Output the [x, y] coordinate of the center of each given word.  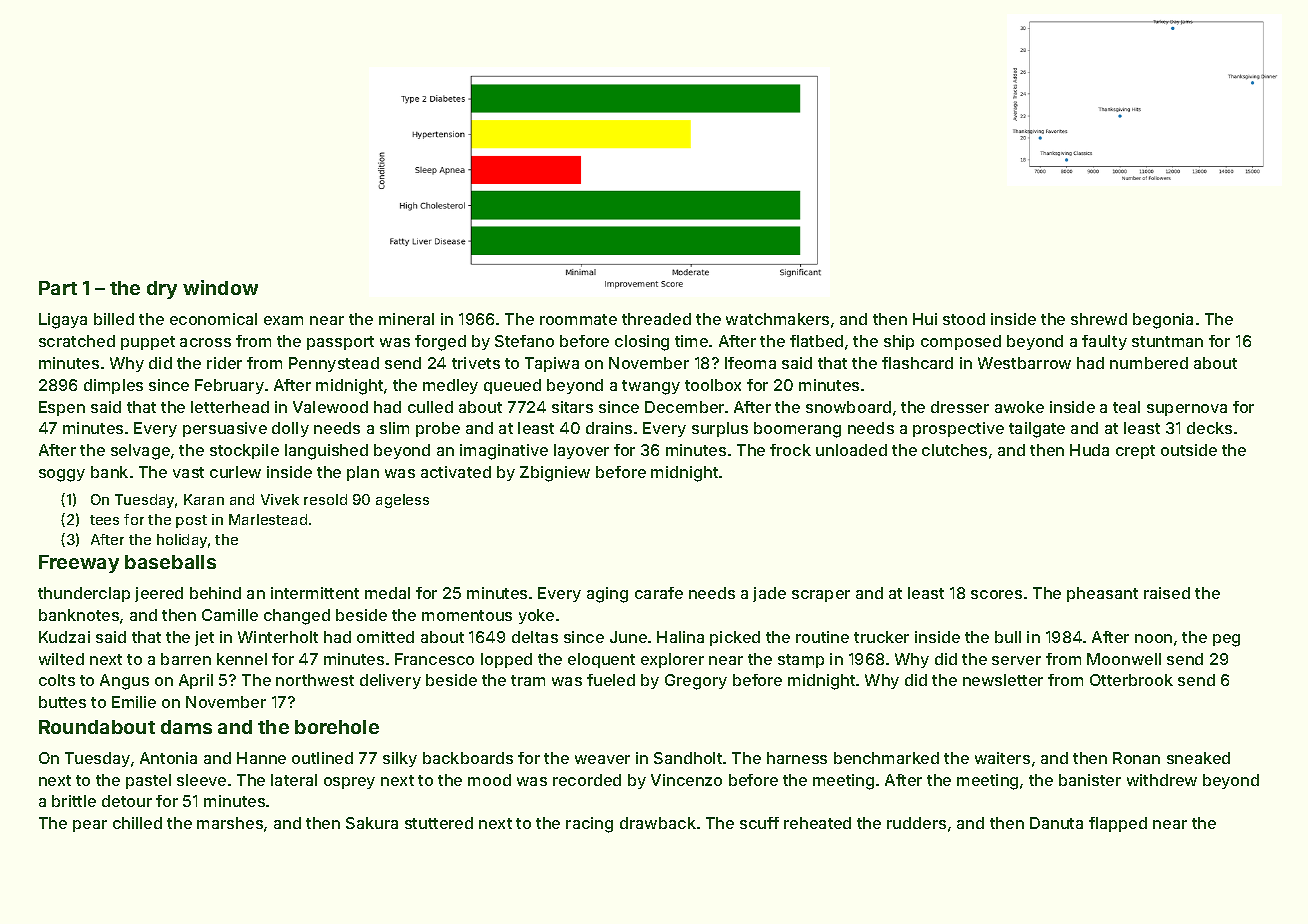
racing [589, 825]
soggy [62, 475]
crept [1135, 452]
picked [735, 638]
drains [609, 428]
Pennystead [334, 364]
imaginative [504, 452]
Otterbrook [1131, 680]
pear [90, 826]
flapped [1118, 824]
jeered [159, 594]
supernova [1187, 410]
